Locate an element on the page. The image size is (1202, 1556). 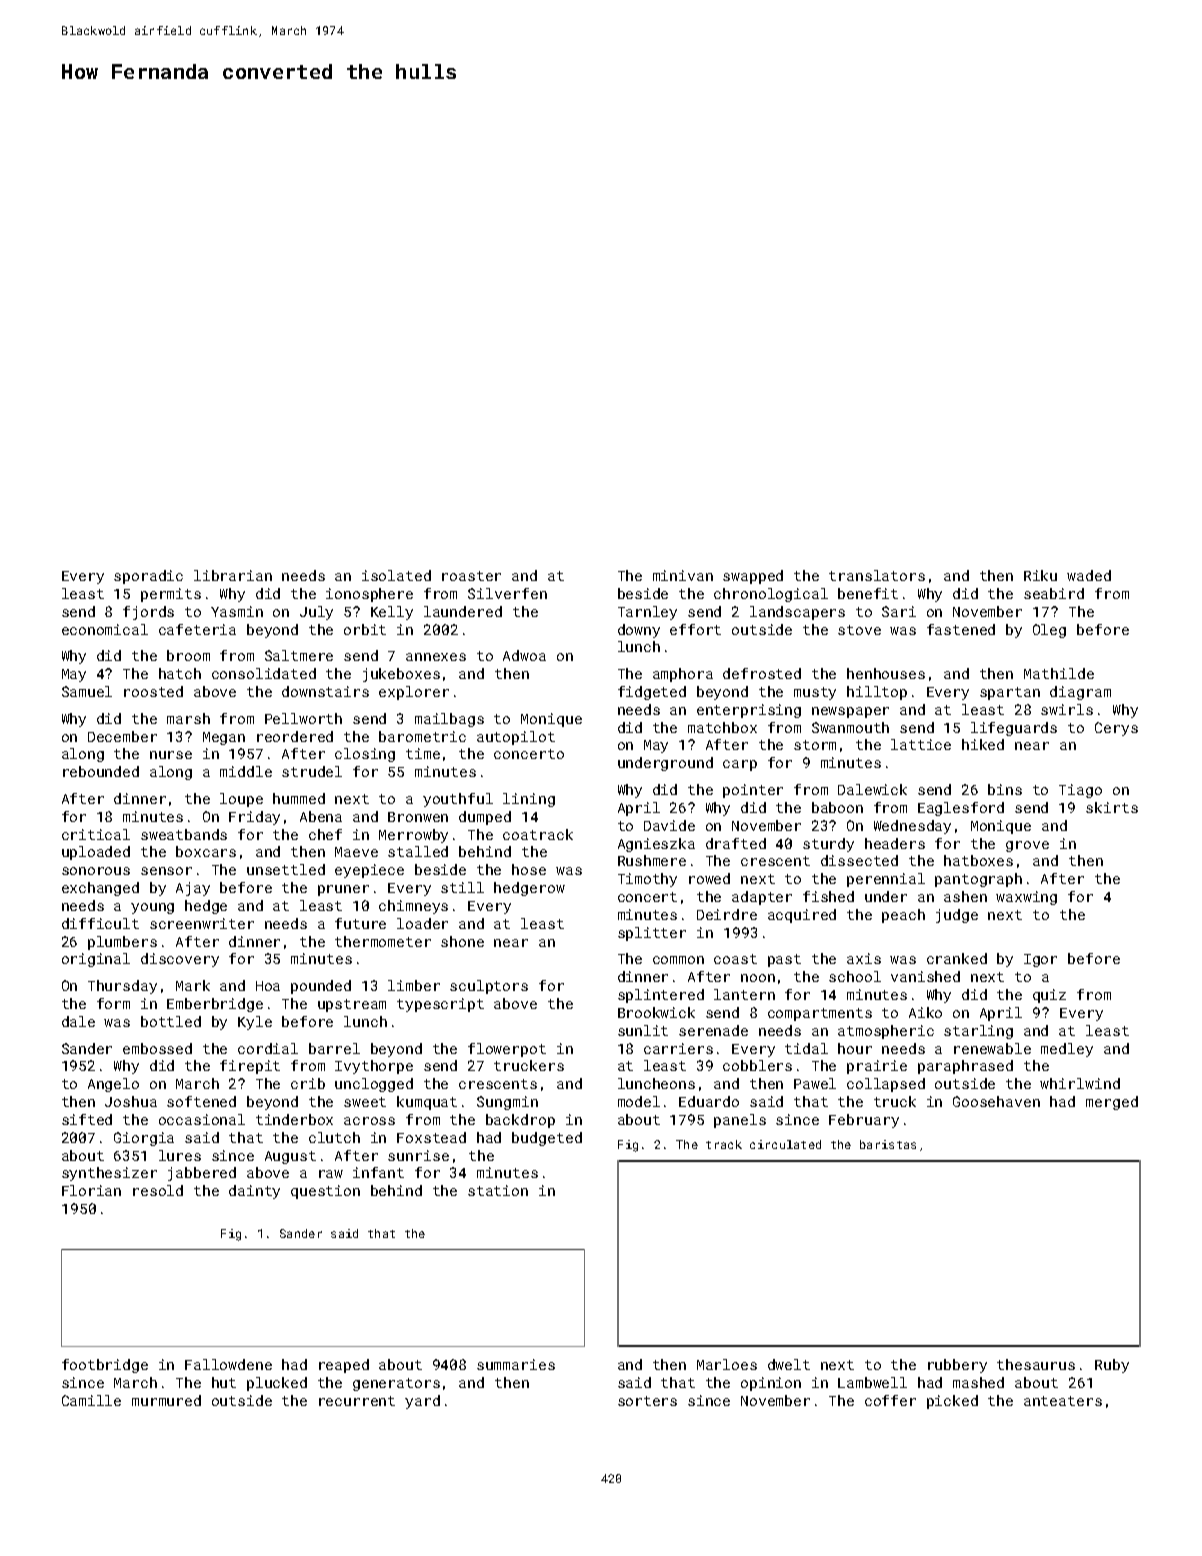
sporadic is located at coordinates (148, 577).
